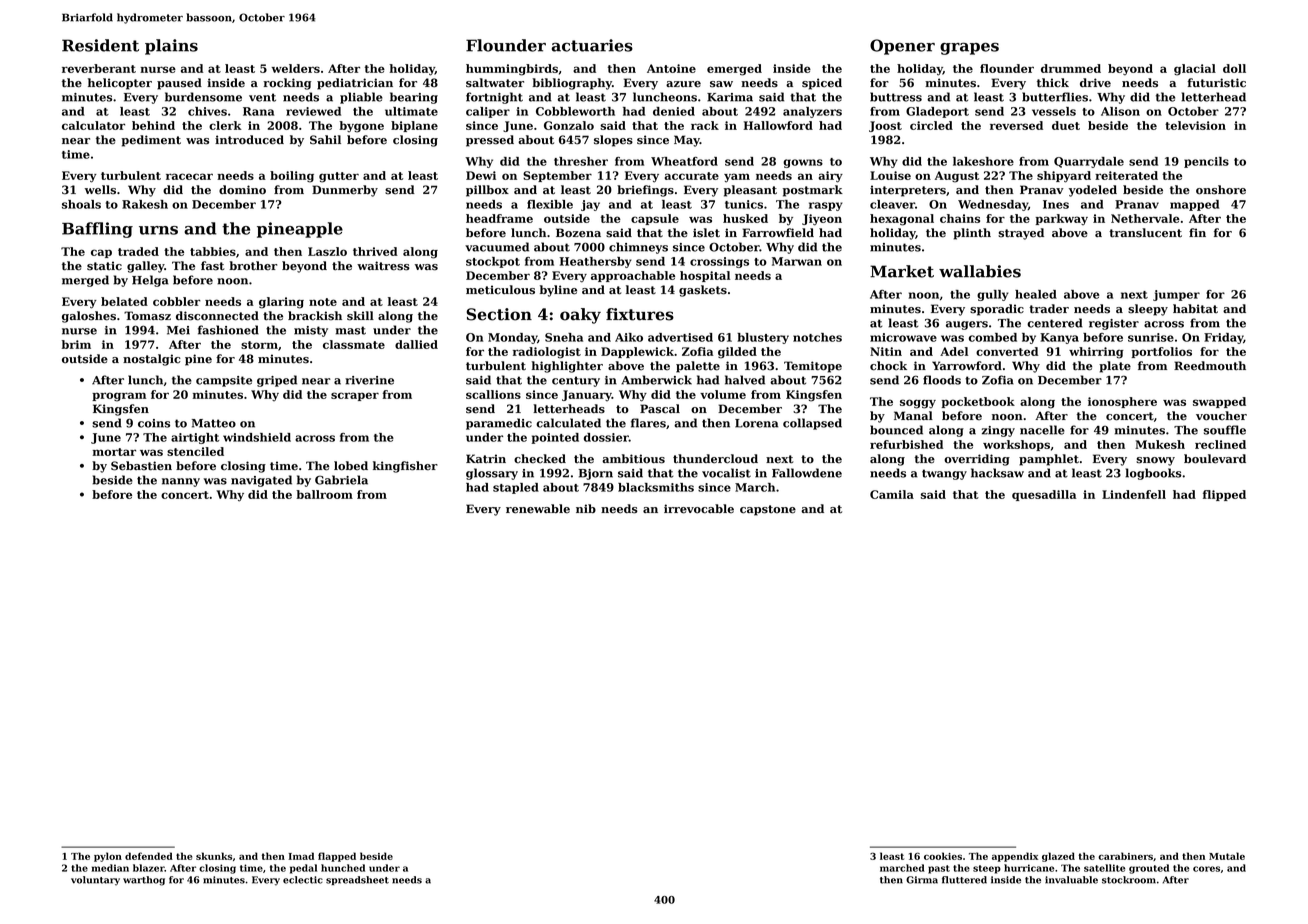  I want to click on Farrowfield, so click(778, 233).
